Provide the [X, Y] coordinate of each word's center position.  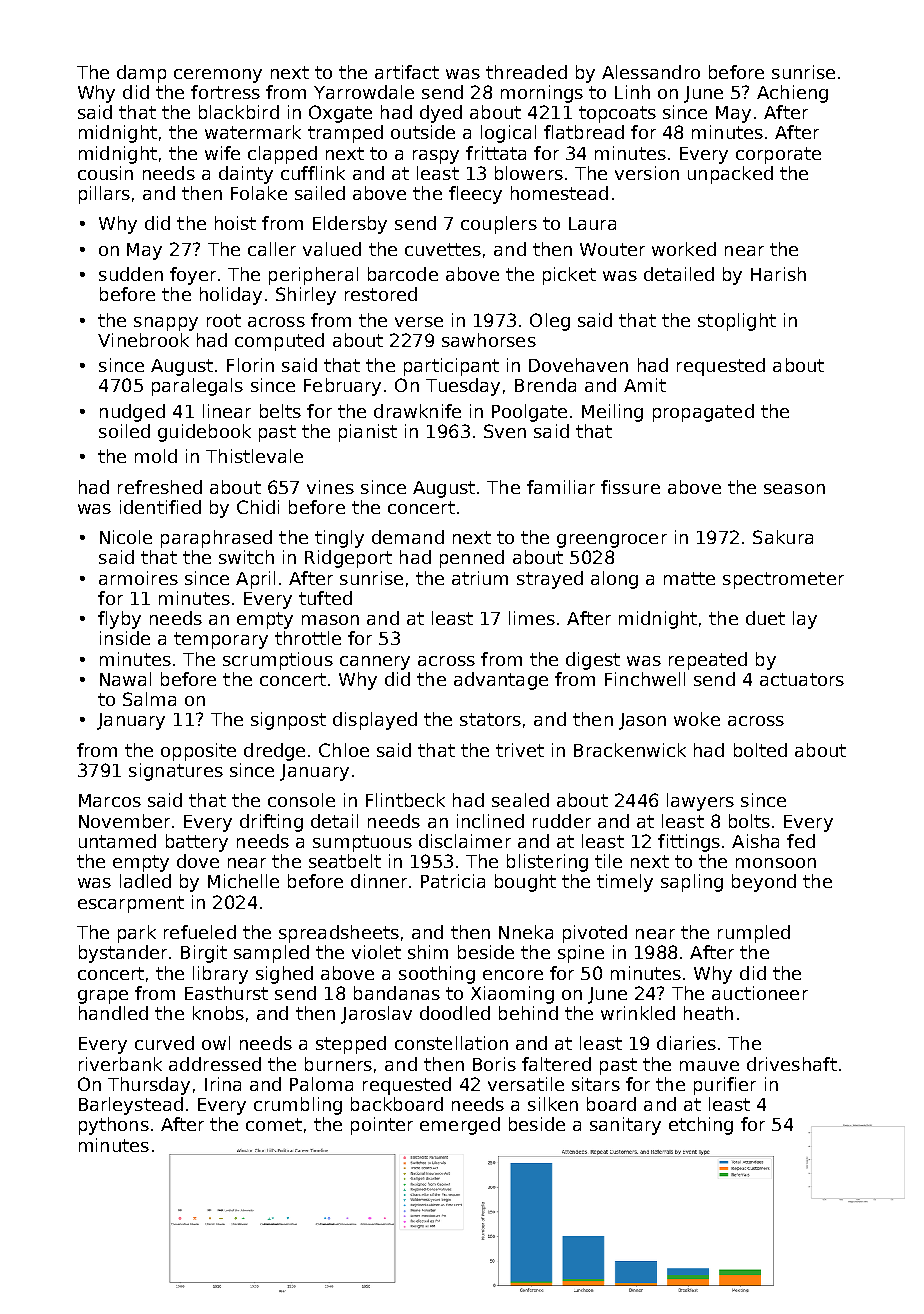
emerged [460, 1126]
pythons [114, 1126]
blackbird [239, 112]
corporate [778, 155]
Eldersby [350, 225]
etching [701, 1126]
